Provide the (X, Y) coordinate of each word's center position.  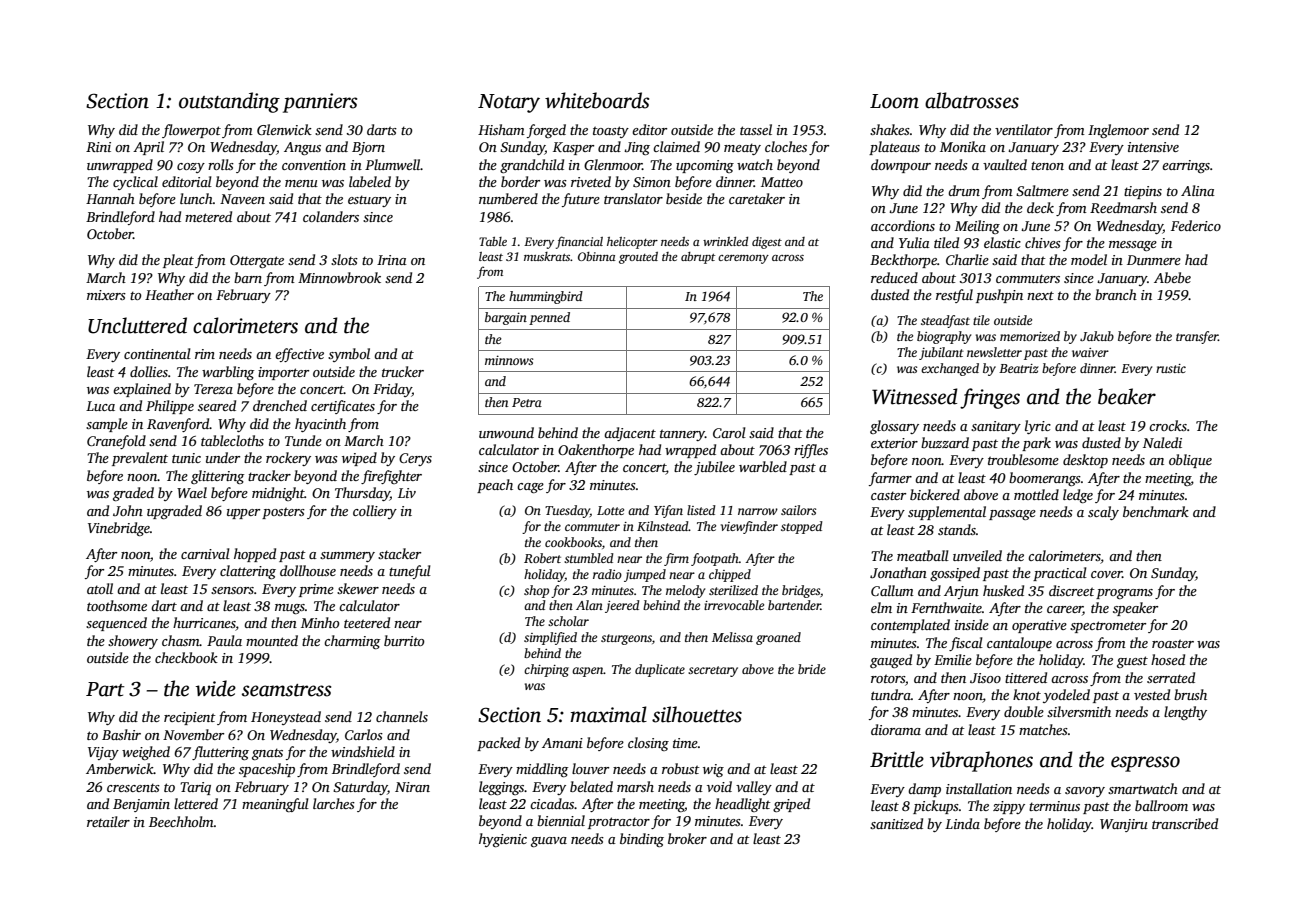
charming (352, 642)
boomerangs (1045, 479)
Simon (652, 182)
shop (536, 591)
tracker (269, 475)
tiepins (1143, 192)
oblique (1190, 461)
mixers (106, 295)
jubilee (714, 468)
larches (334, 803)
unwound (506, 432)
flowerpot (191, 131)
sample (107, 425)
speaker (1135, 609)
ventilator (1024, 129)
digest (767, 243)
